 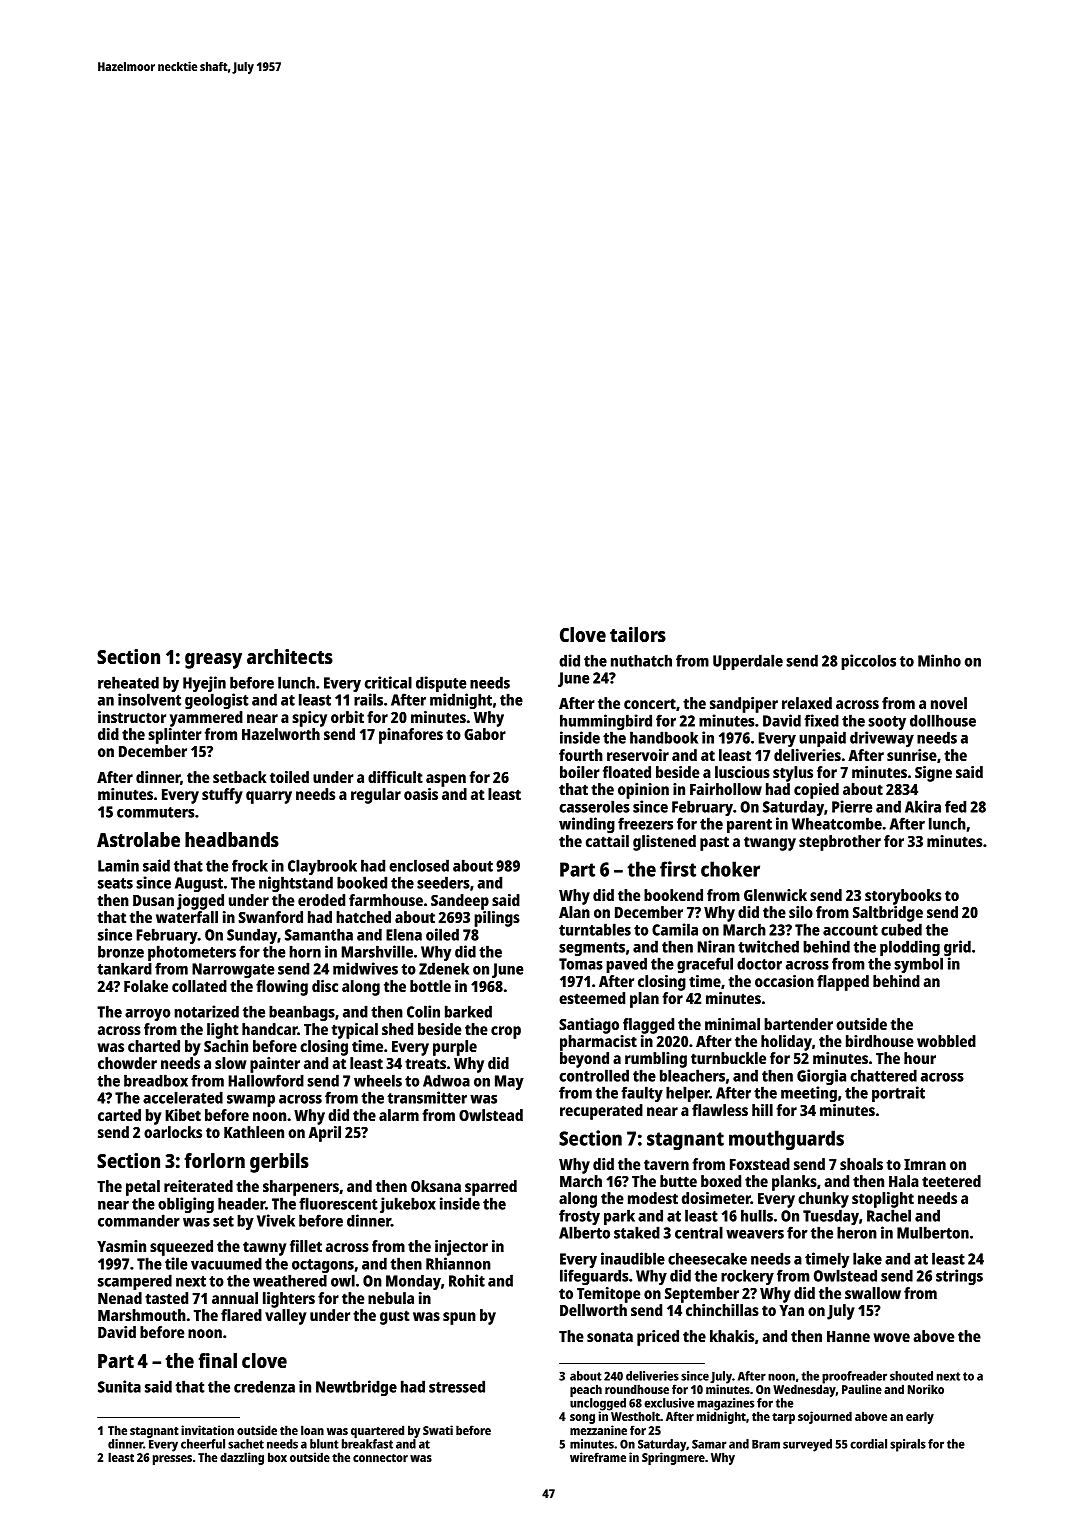 I want to click on Upperdale, so click(x=748, y=662).
